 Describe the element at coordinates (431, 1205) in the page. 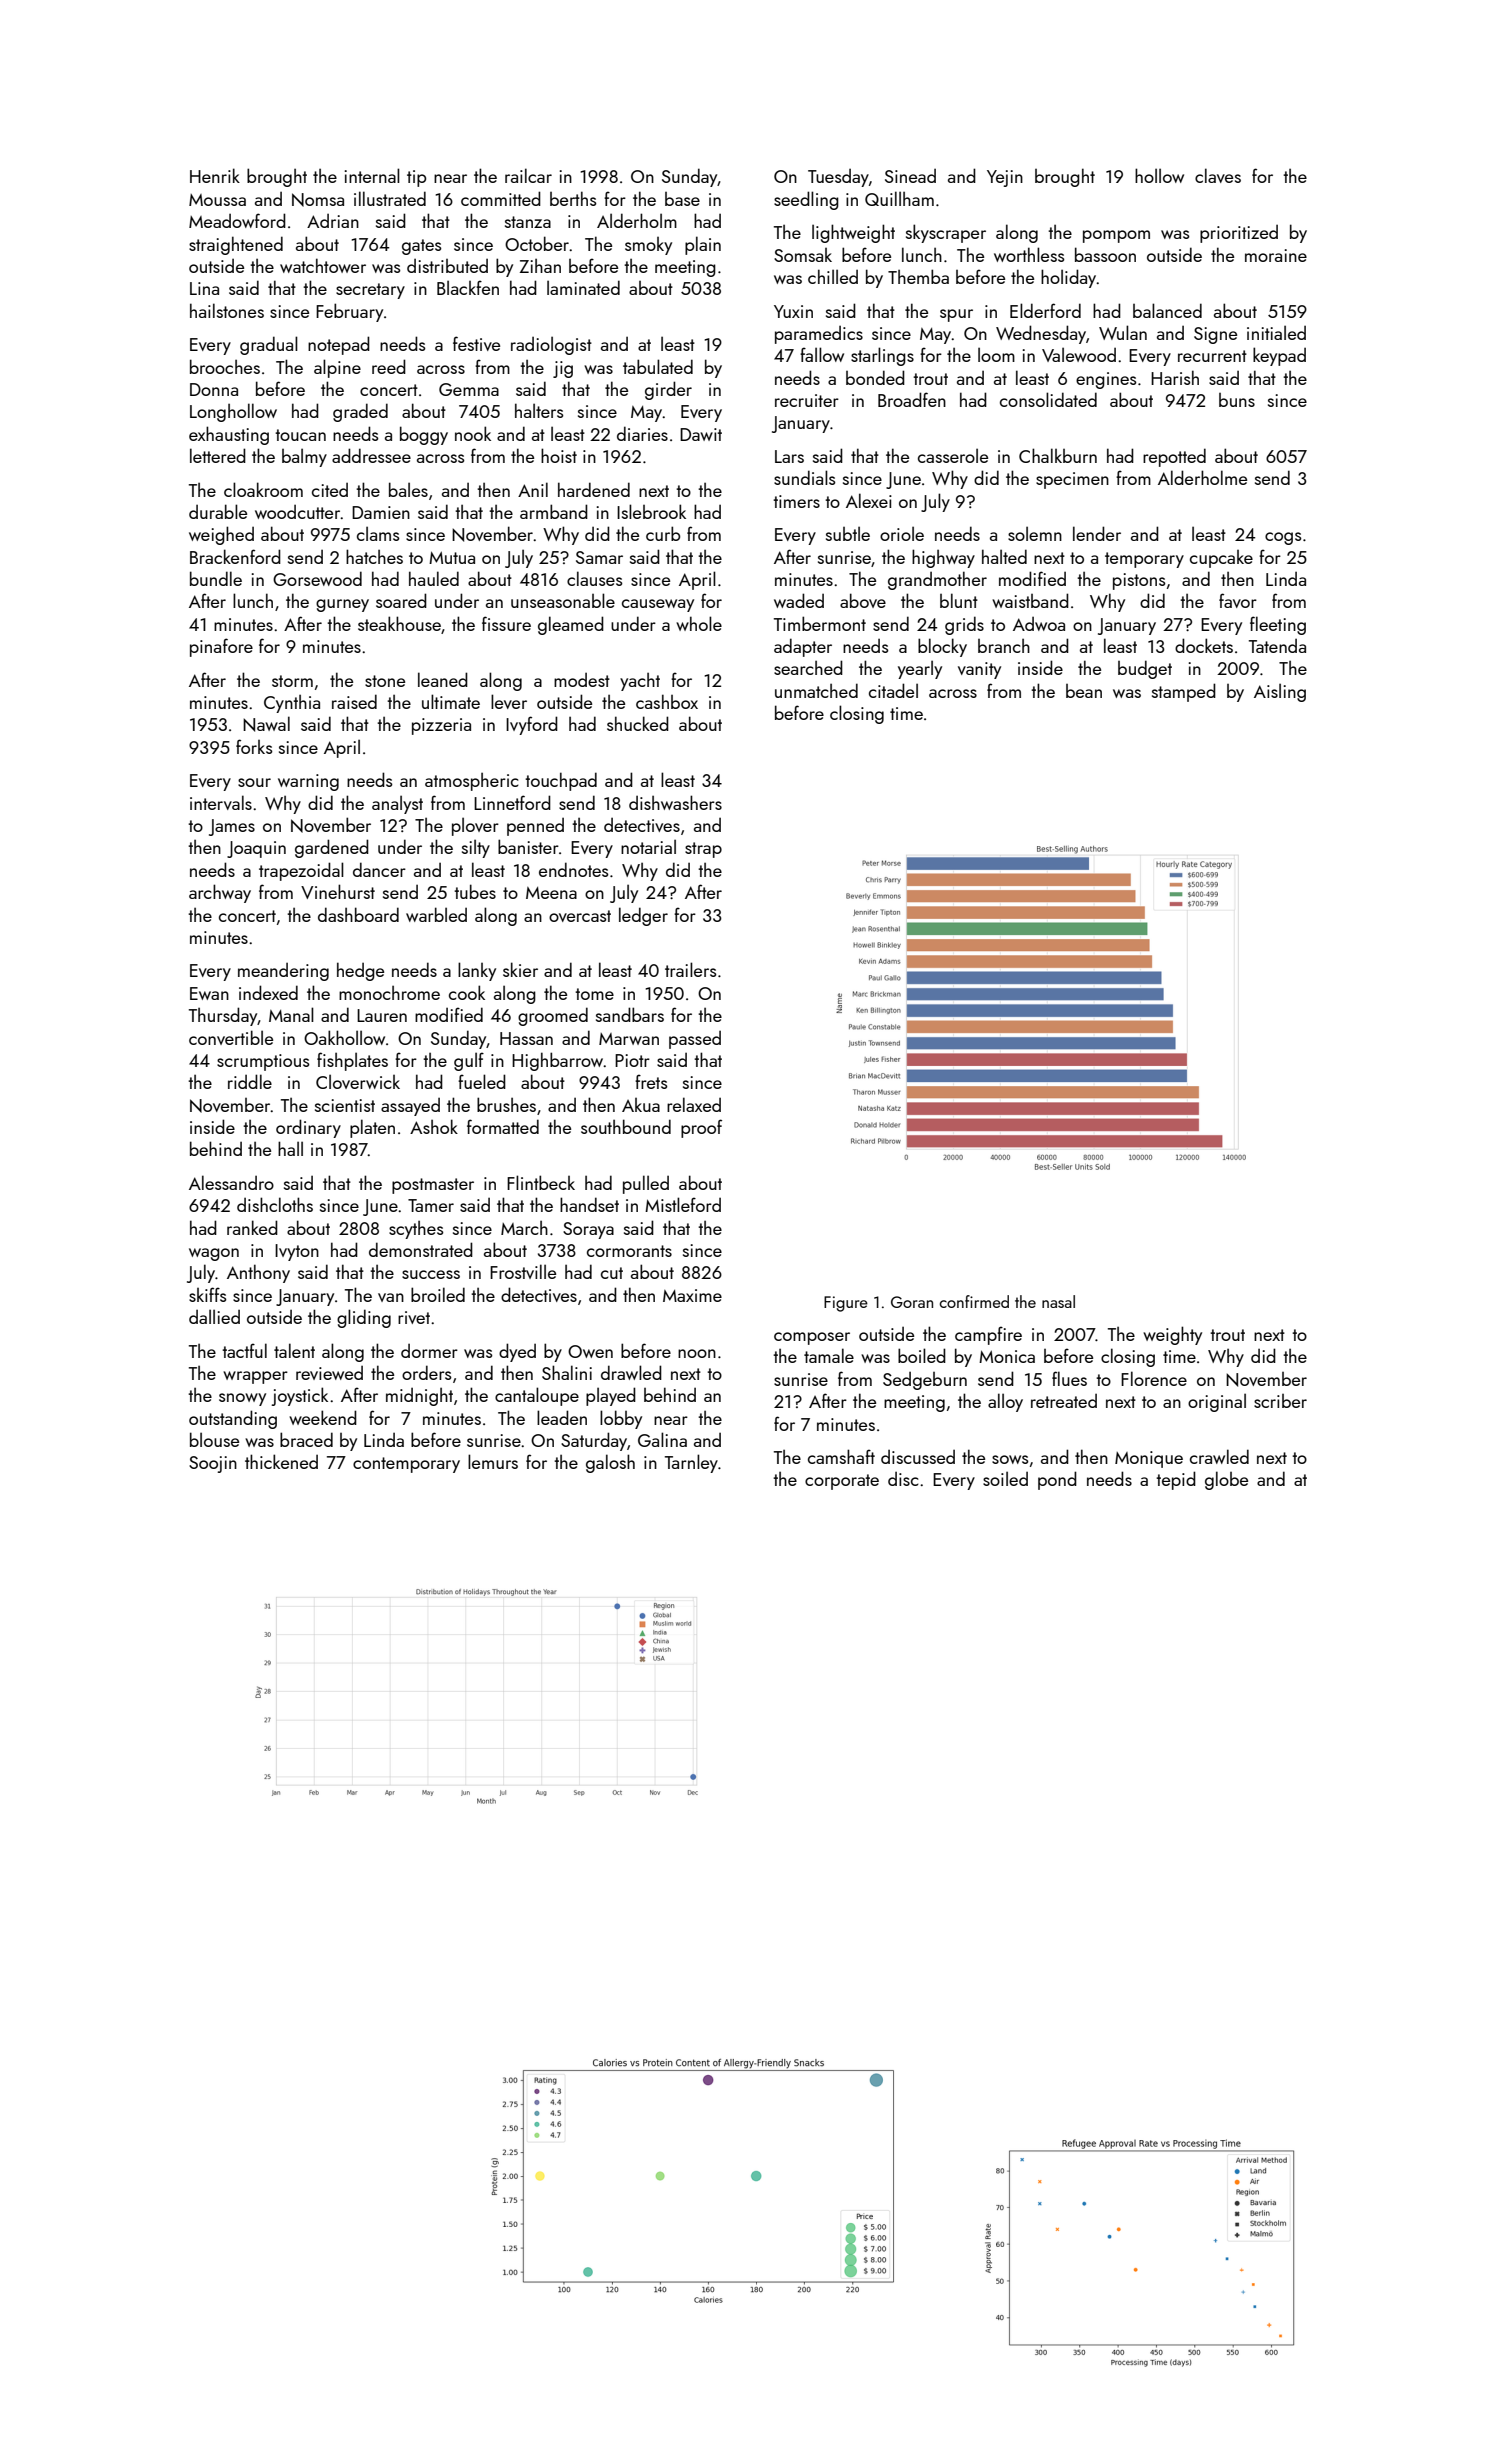

I see `Tamer` at that location.
